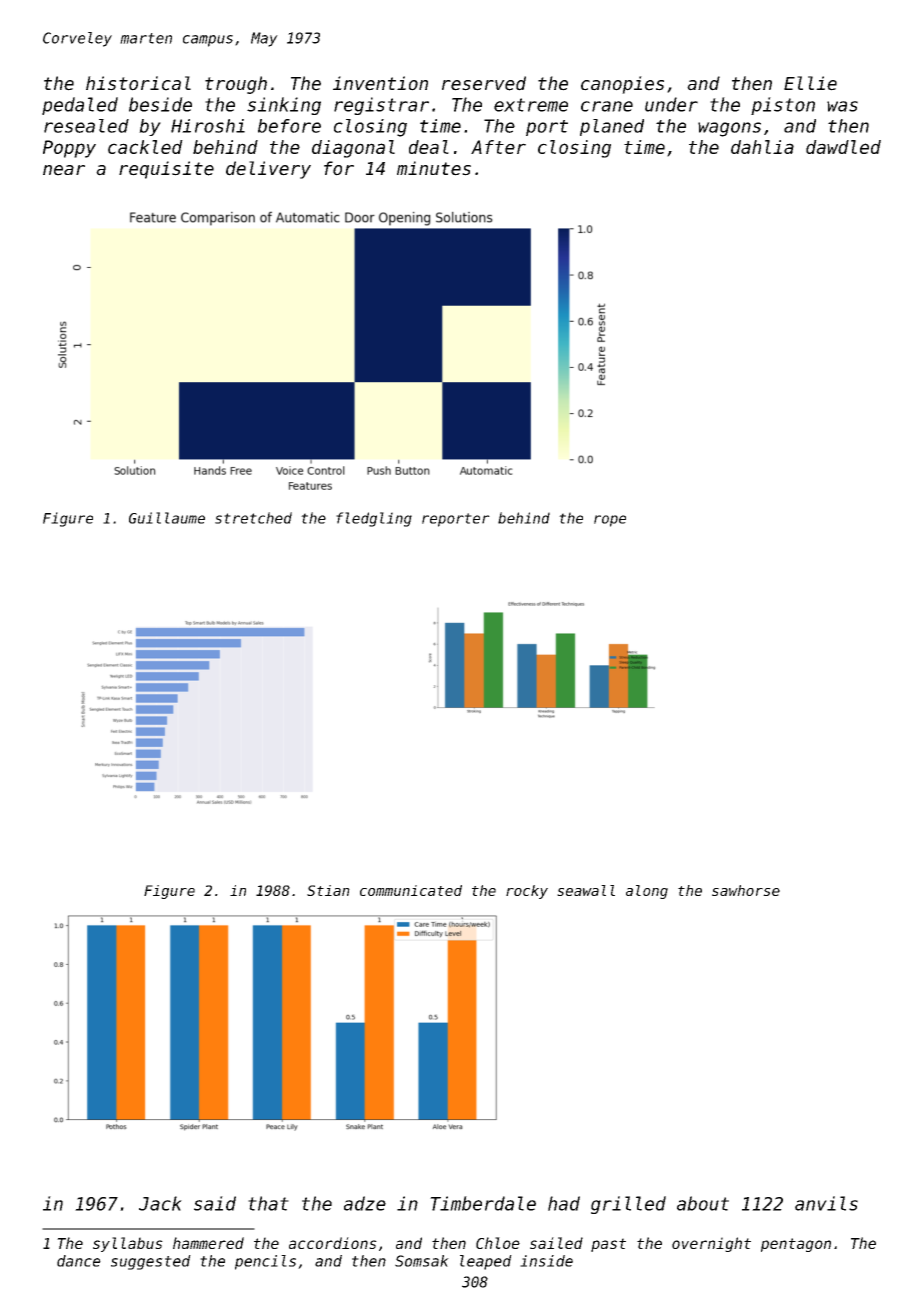 The width and height of the document is (924, 1308). Describe the element at coordinates (215, 1203) in the document. I see `said` at that location.
